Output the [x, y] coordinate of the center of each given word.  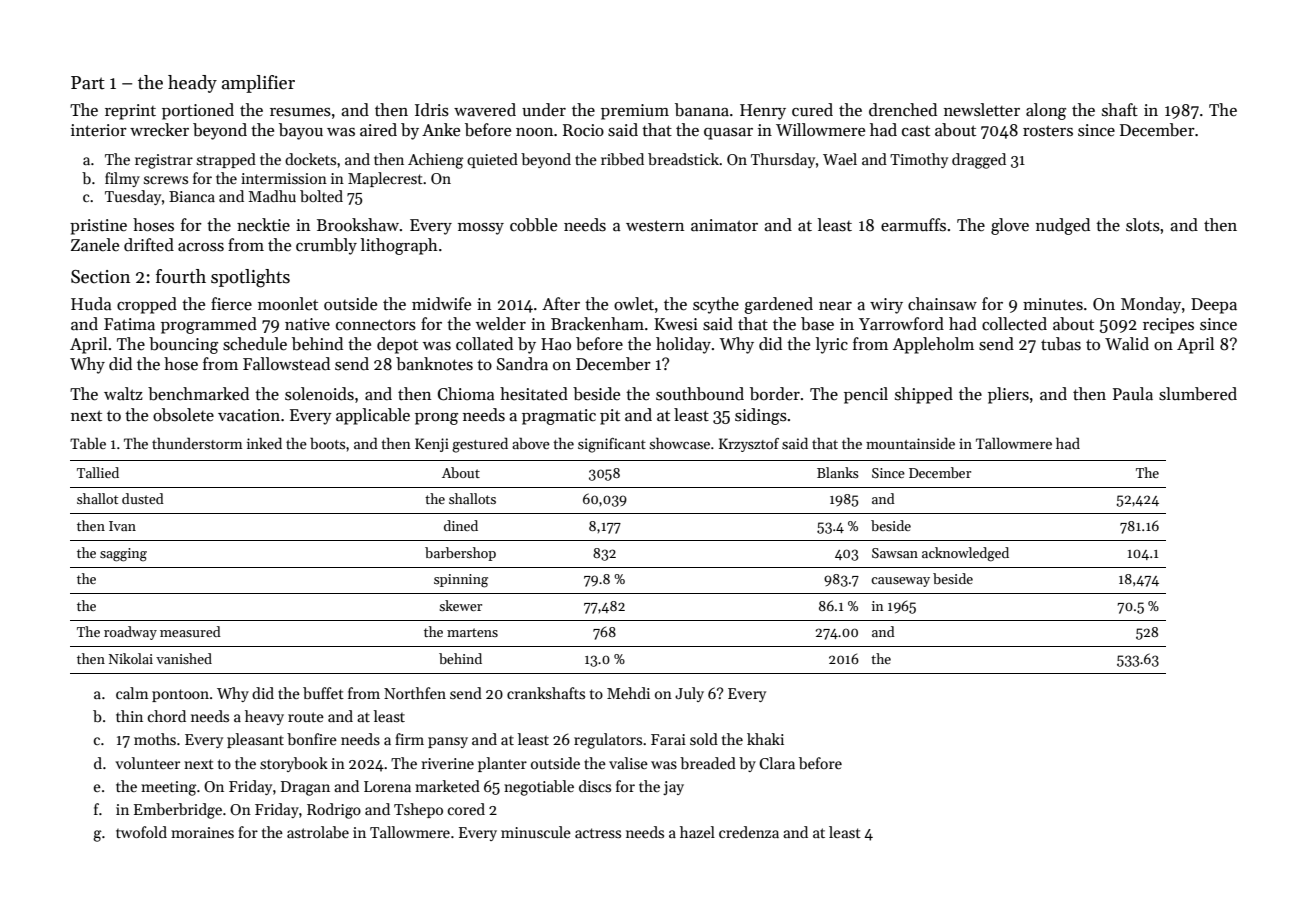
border [775, 394]
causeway [900, 582]
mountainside [910, 443]
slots [1143, 225]
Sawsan [895, 553]
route [306, 717]
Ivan [122, 526]
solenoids [319, 394]
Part [88, 83]
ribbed [622, 159]
